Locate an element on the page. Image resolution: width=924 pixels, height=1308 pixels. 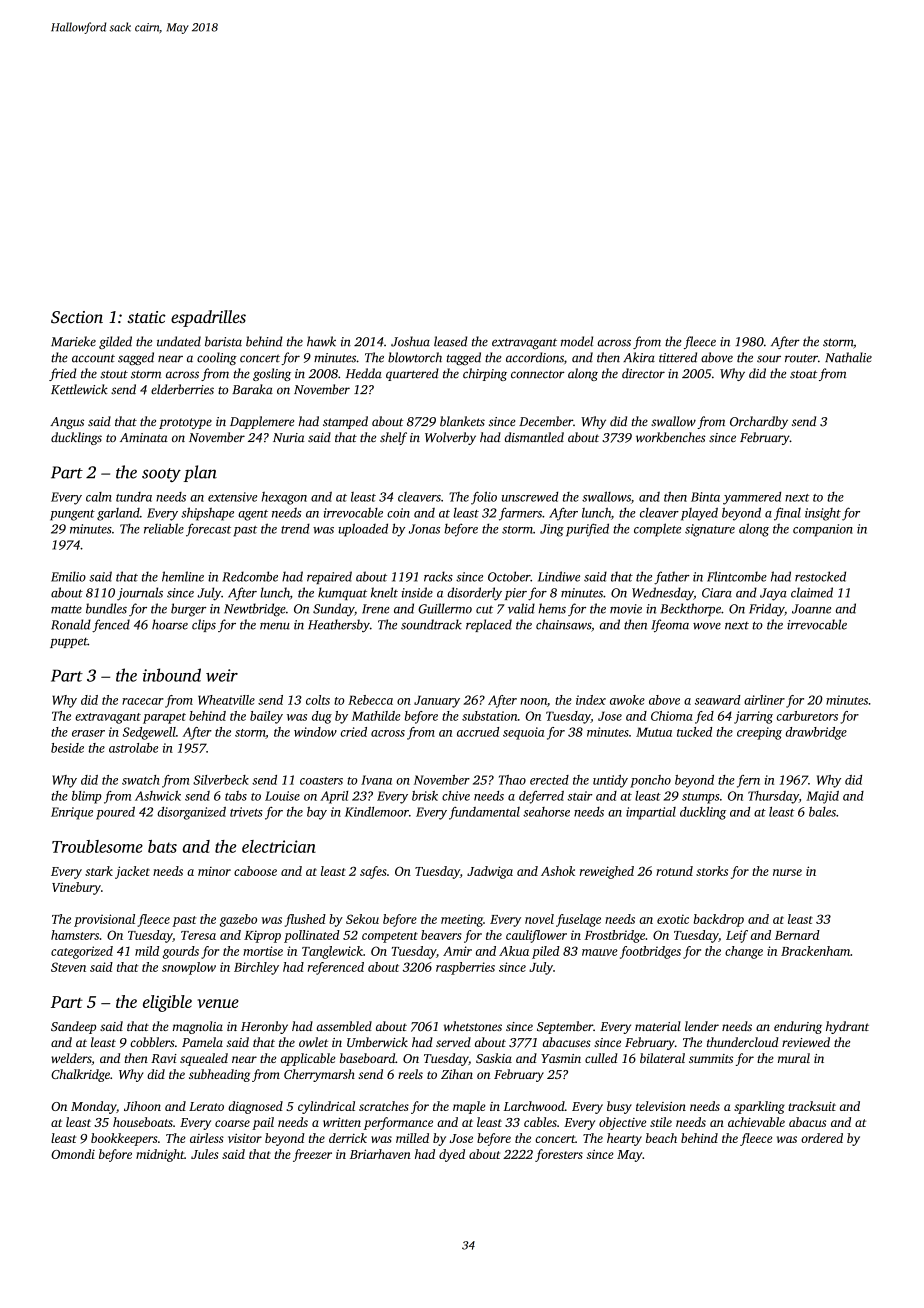
Saskia is located at coordinates (494, 1058).
